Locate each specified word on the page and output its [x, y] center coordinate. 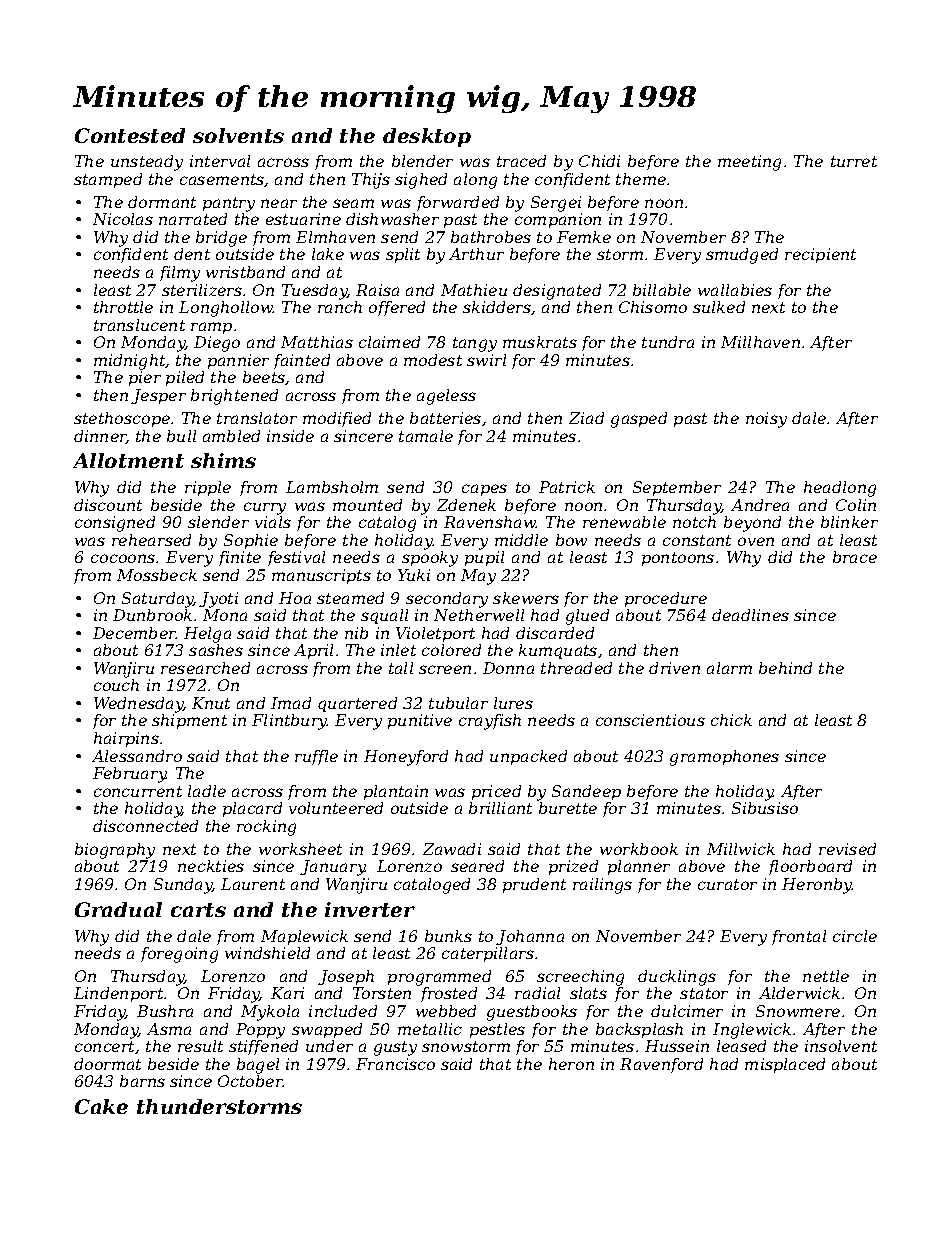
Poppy [260, 1031]
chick [731, 720]
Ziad [586, 418]
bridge [221, 239]
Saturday [158, 600]
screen [445, 669]
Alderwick [799, 993]
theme [641, 179]
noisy [766, 420]
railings [602, 886]
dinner [100, 437]
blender [422, 161]
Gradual [118, 909]
